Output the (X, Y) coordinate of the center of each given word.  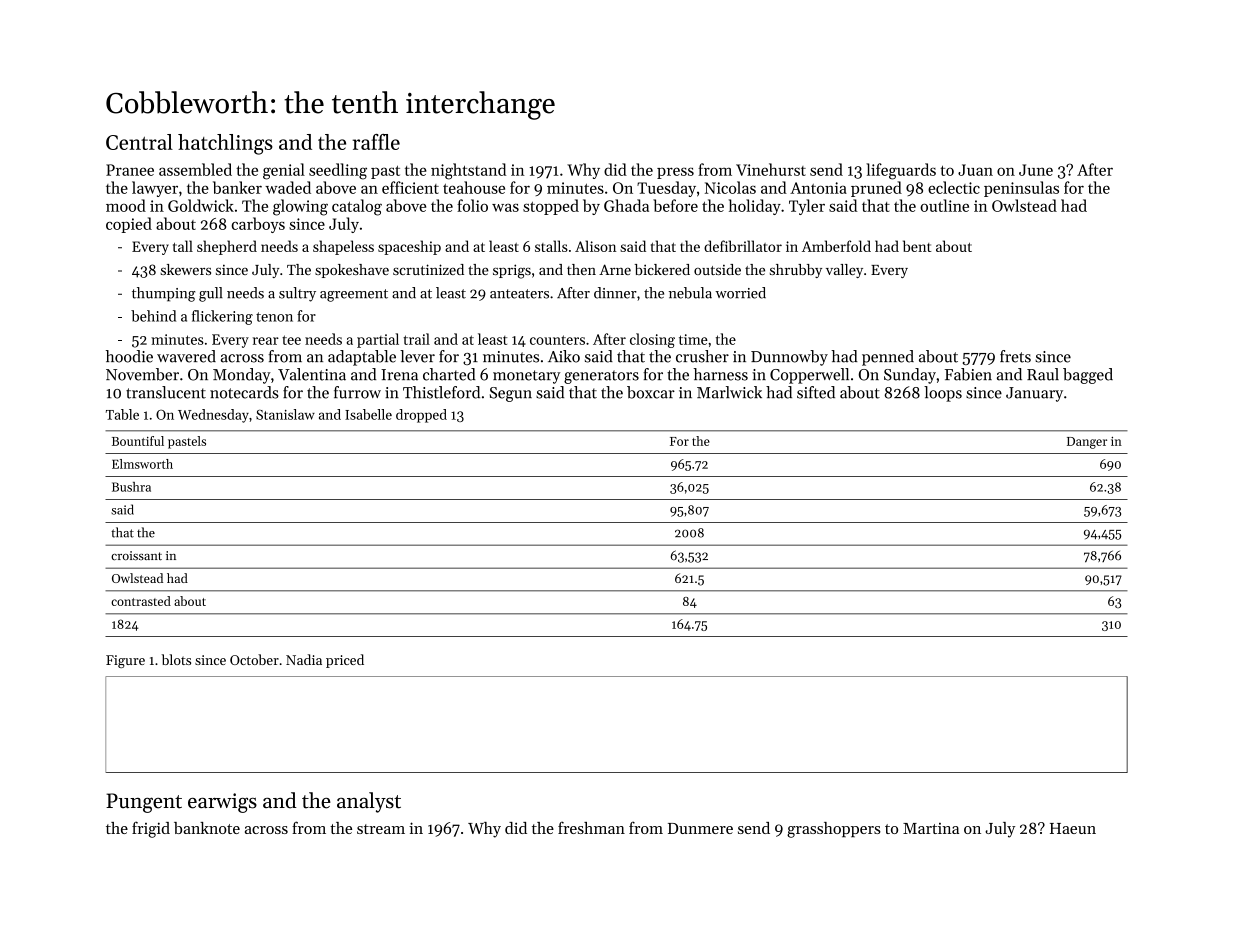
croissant (136, 556)
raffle (376, 142)
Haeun (1073, 828)
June (1036, 170)
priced (345, 661)
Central (139, 142)
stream (381, 829)
